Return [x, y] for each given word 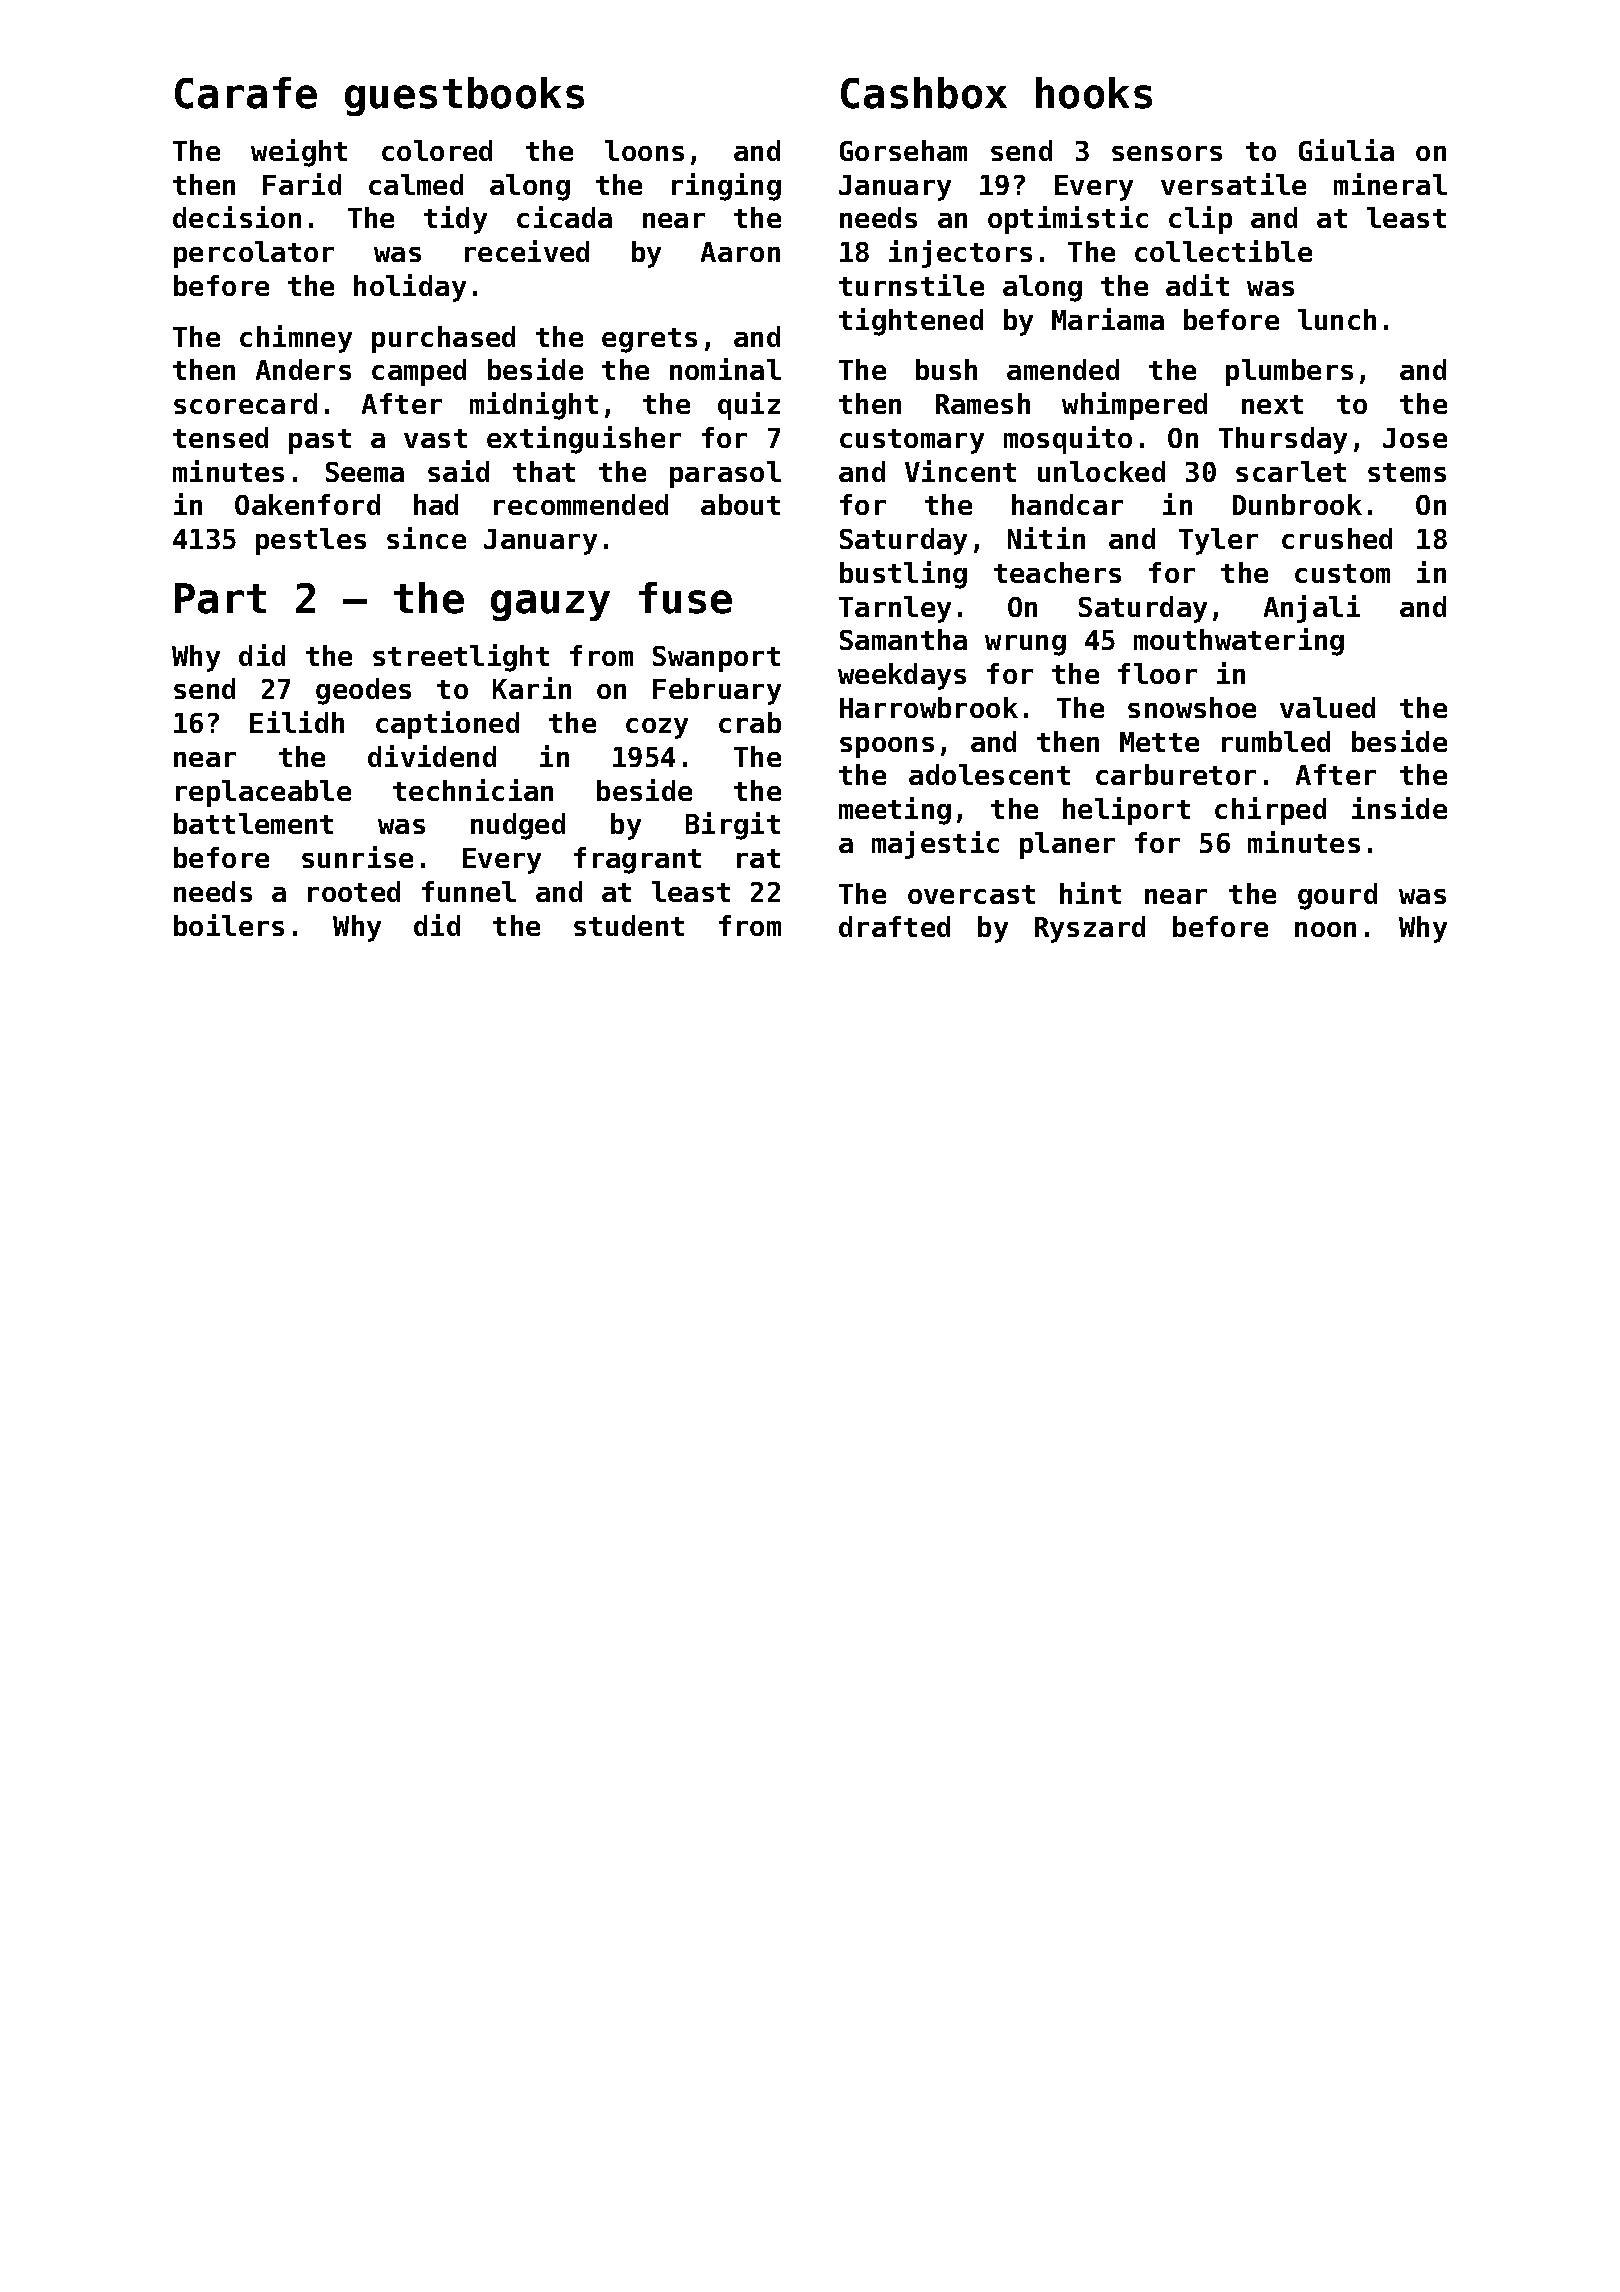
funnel [469, 891]
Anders [303, 369]
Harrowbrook [929, 707]
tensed [220, 437]
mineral [1390, 184]
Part [220, 598]
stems [1407, 472]
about [740, 504]
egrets [649, 340]
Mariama [1108, 319]
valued [1327, 707]
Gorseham [903, 150]
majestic [935, 845]
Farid [302, 184]
